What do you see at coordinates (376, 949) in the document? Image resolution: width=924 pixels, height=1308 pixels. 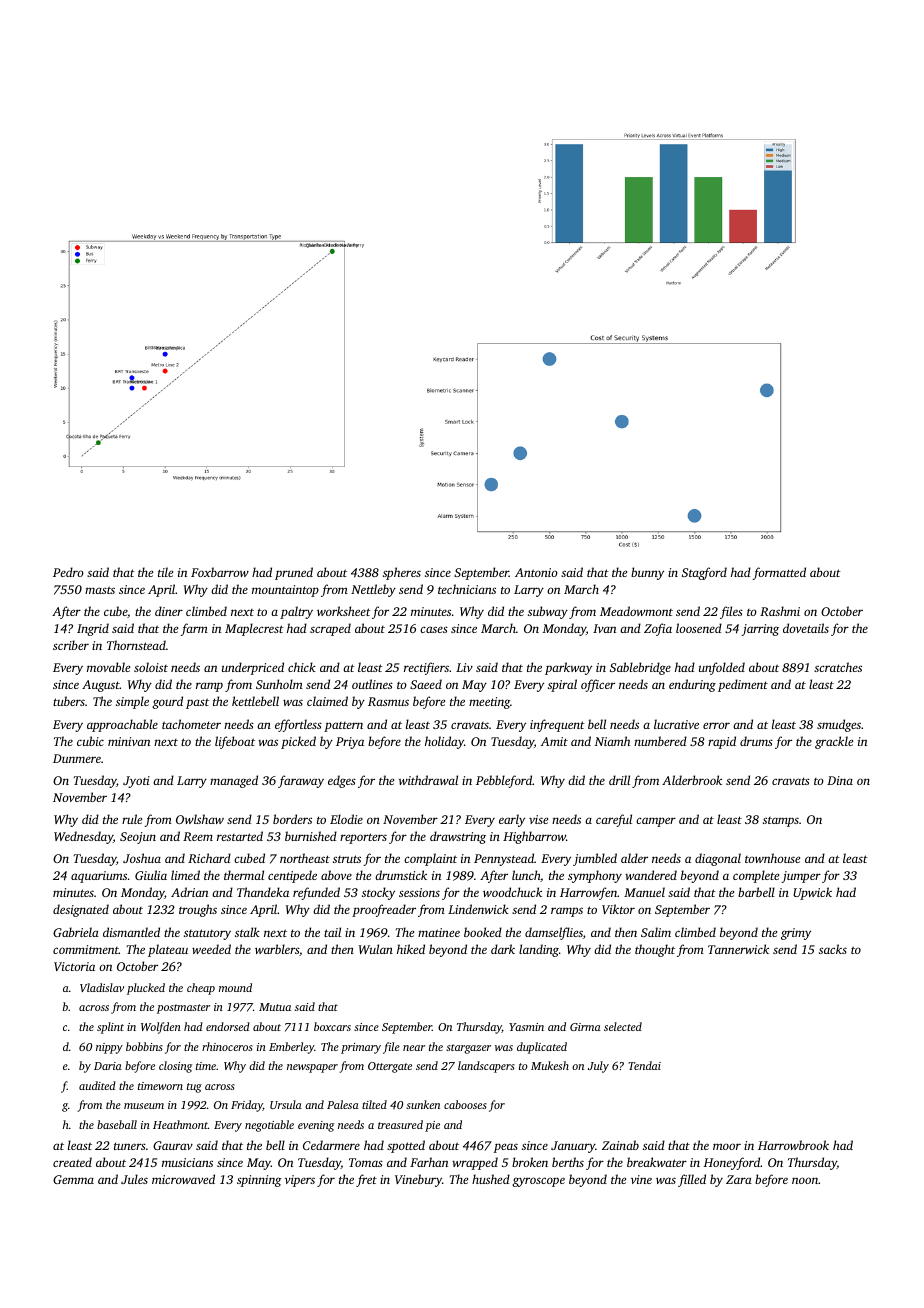 I see `Wulan` at bounding box center [376, 949].
